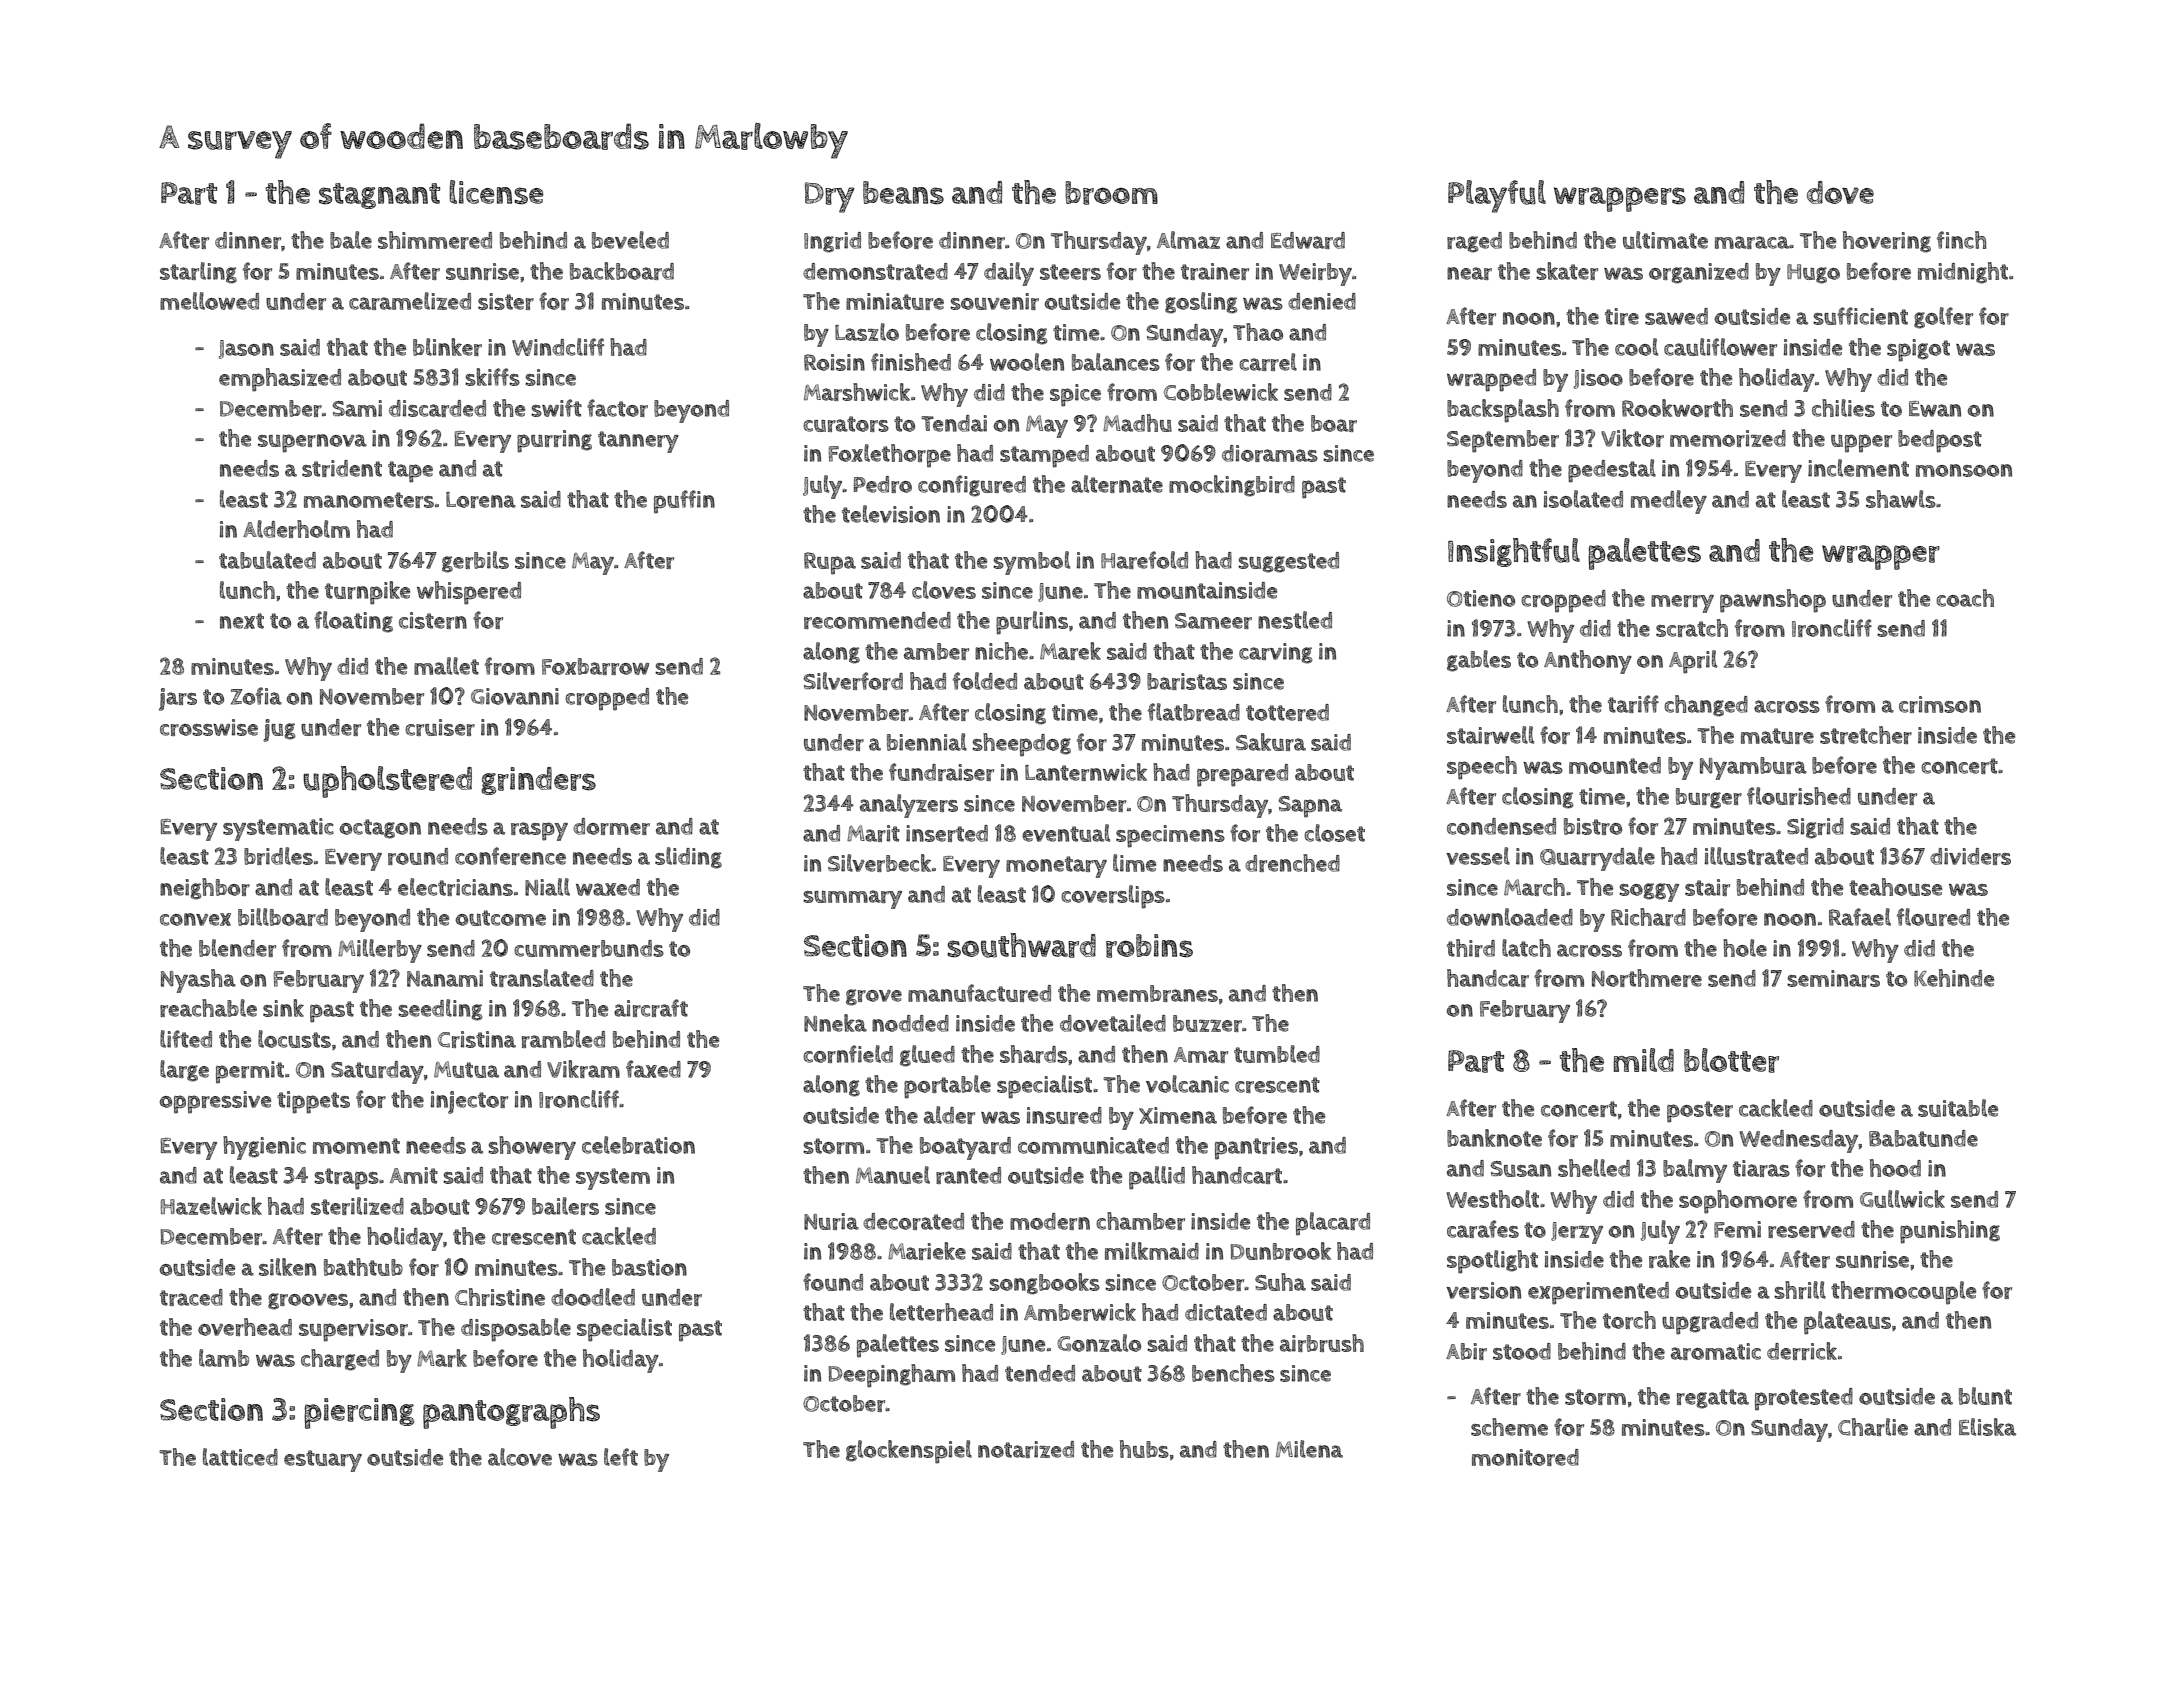 This document has width=2178, height=1683. What do you see at coordinates (496, 192) in the document?
I see `license` at bounding box center [496, 192].
